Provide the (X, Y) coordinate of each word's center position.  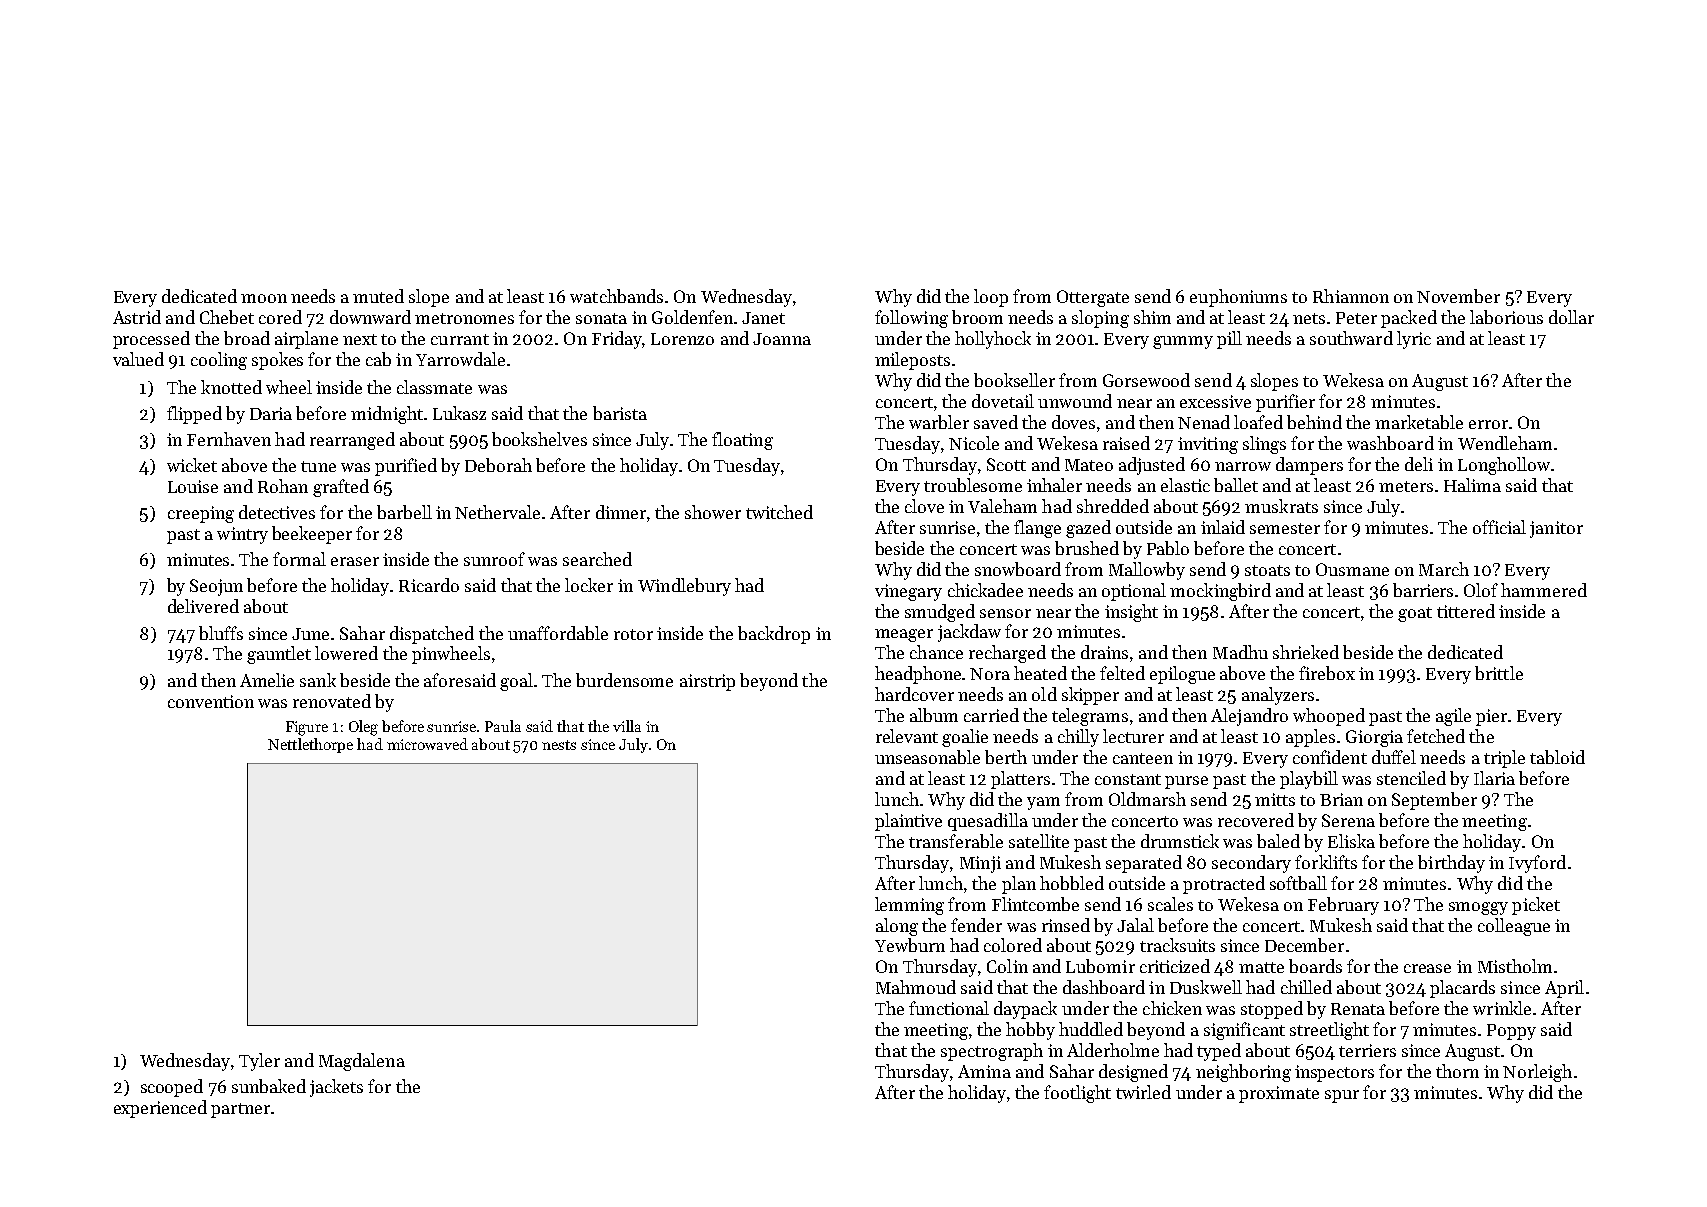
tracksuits (1177, 945)
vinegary (908, 592)
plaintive (908, 822)
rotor (633, 634)
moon (264, 298)
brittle (1499, 673)
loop (991, 298)
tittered (1466, 611)
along (897, 927)
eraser (355, 561)
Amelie (267, 680)
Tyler (259, 1062)
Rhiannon (1351, 296)
